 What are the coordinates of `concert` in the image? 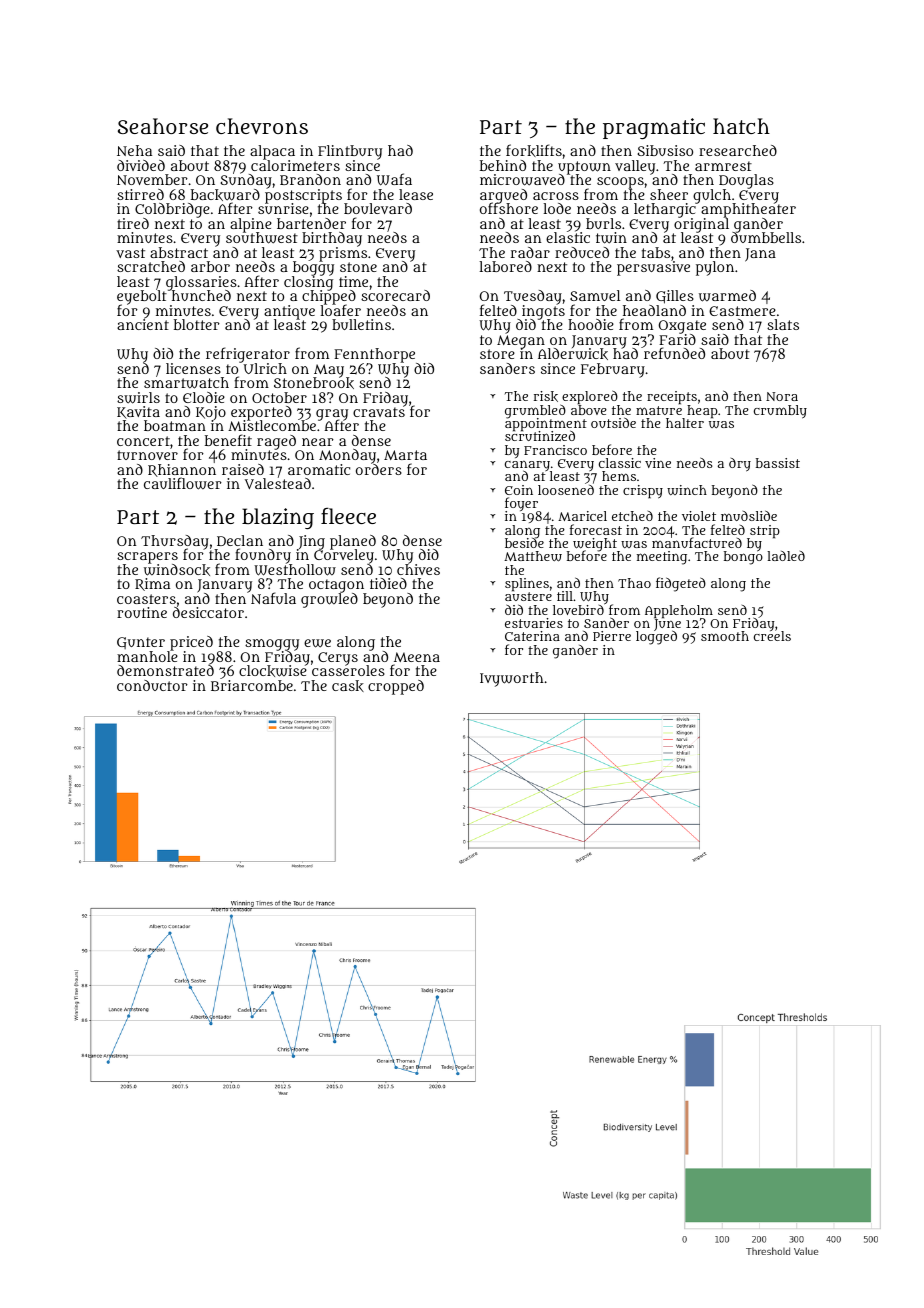 It's located at (143, 441).
